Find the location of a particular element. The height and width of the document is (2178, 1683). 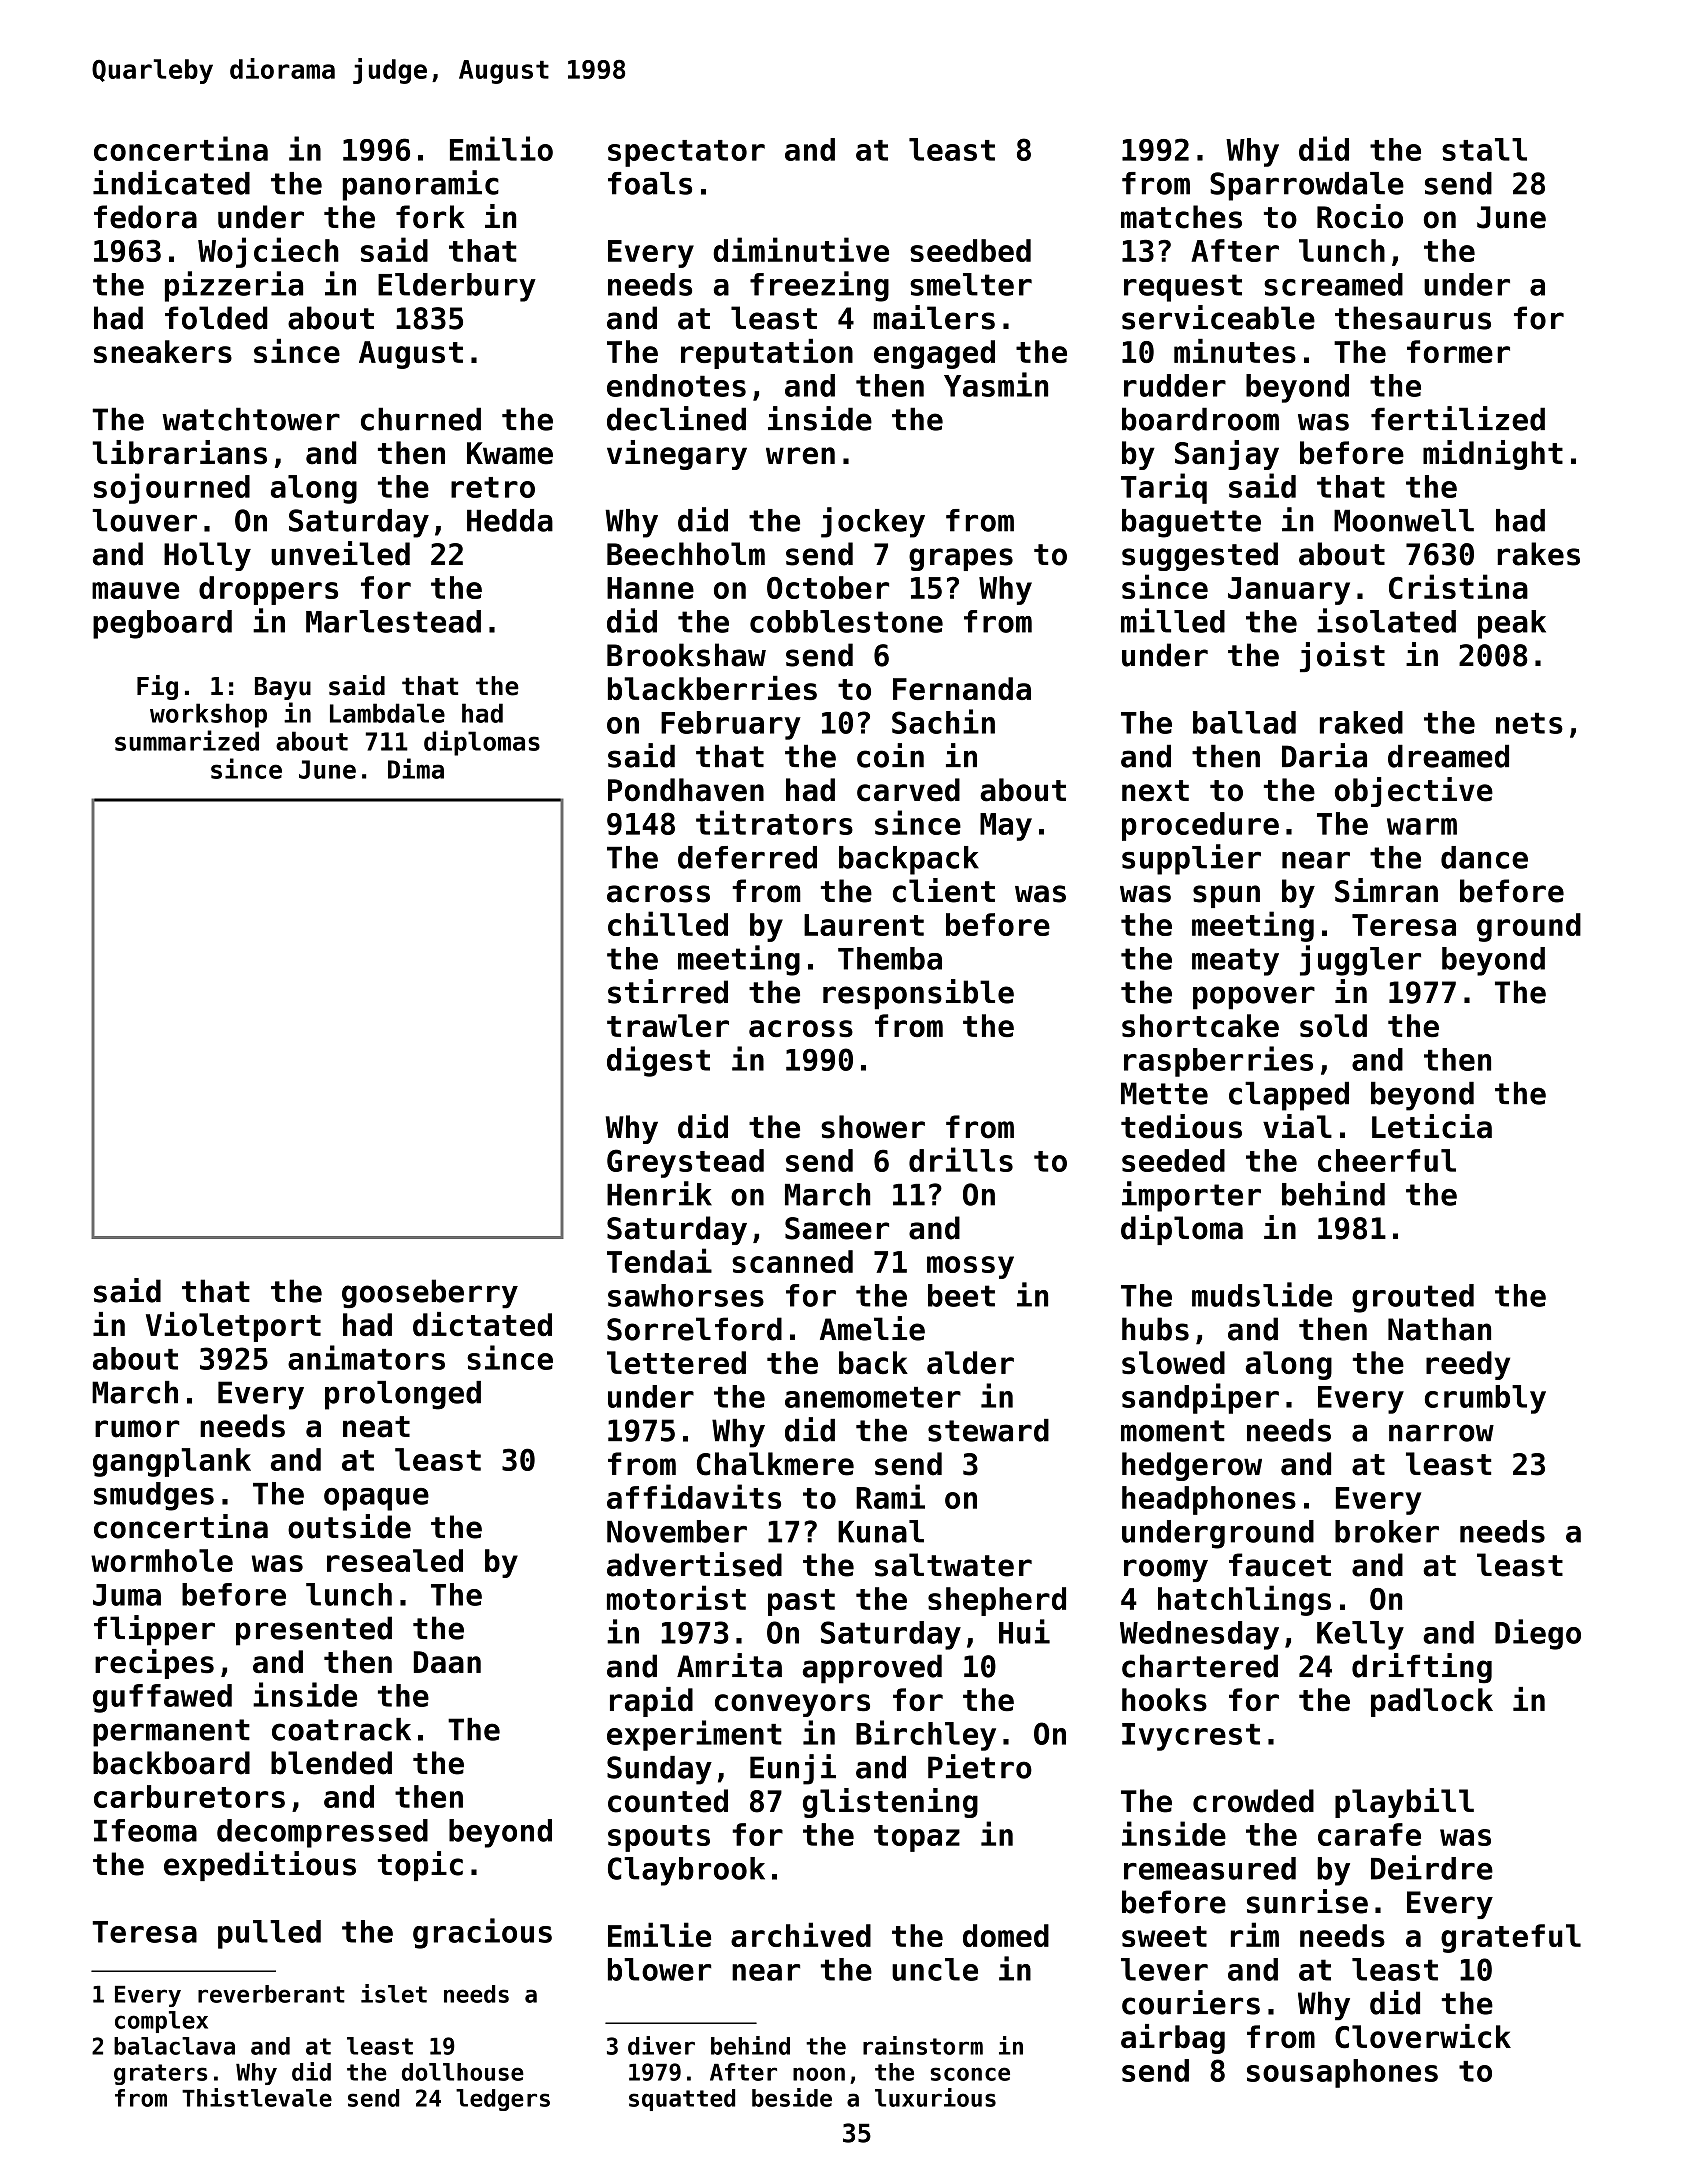

Leticia is located at coordinates (1432, 1126).
